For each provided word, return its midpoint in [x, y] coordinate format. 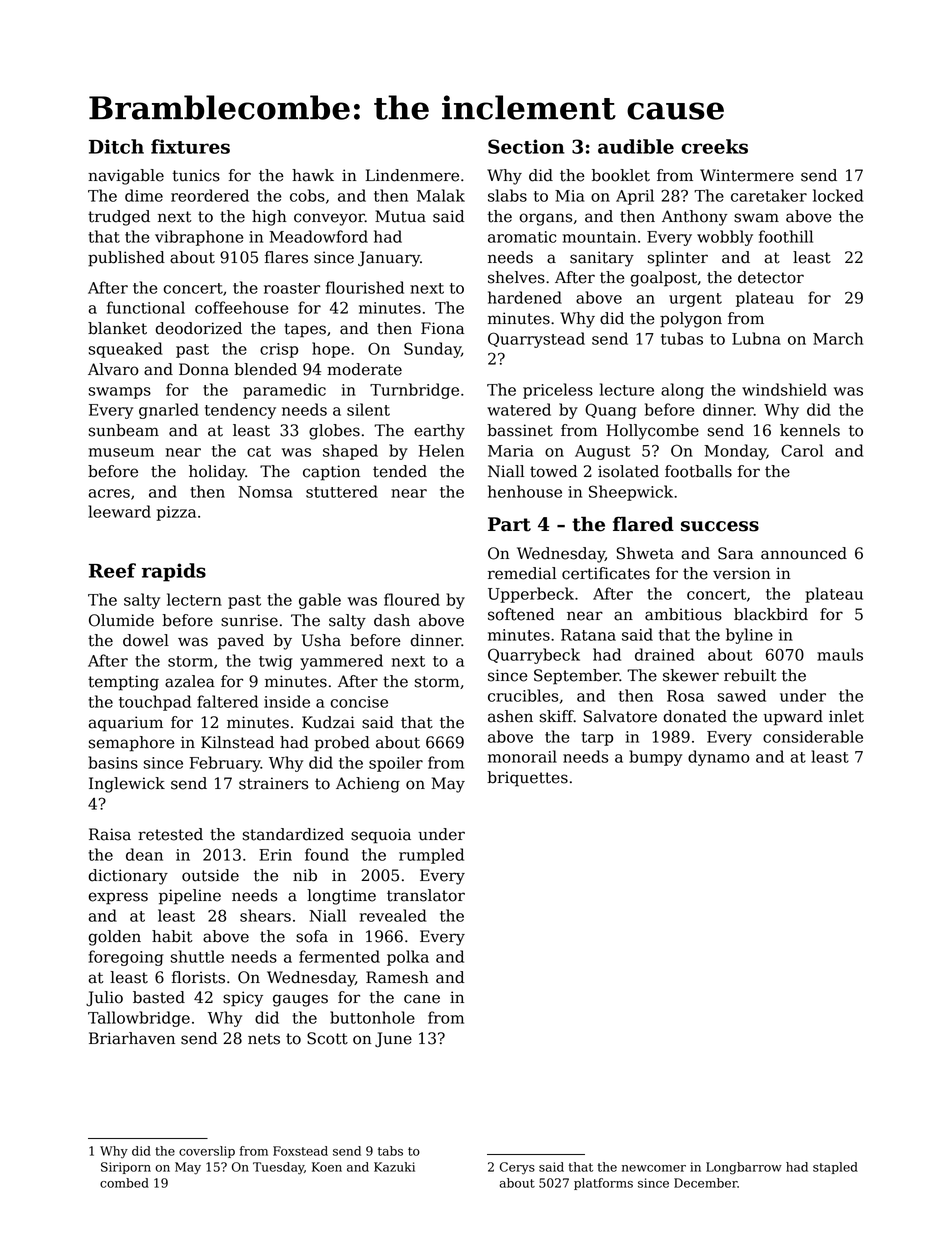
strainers [273, 783]
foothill [786, 236]
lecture [627, 389]
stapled [835, 1168]
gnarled [169, 411]
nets [264, 1039]
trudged [119, 218]
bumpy [655, 758]
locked [838, 195]
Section [526, 146]
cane [422, 999]
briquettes [527, 779]
